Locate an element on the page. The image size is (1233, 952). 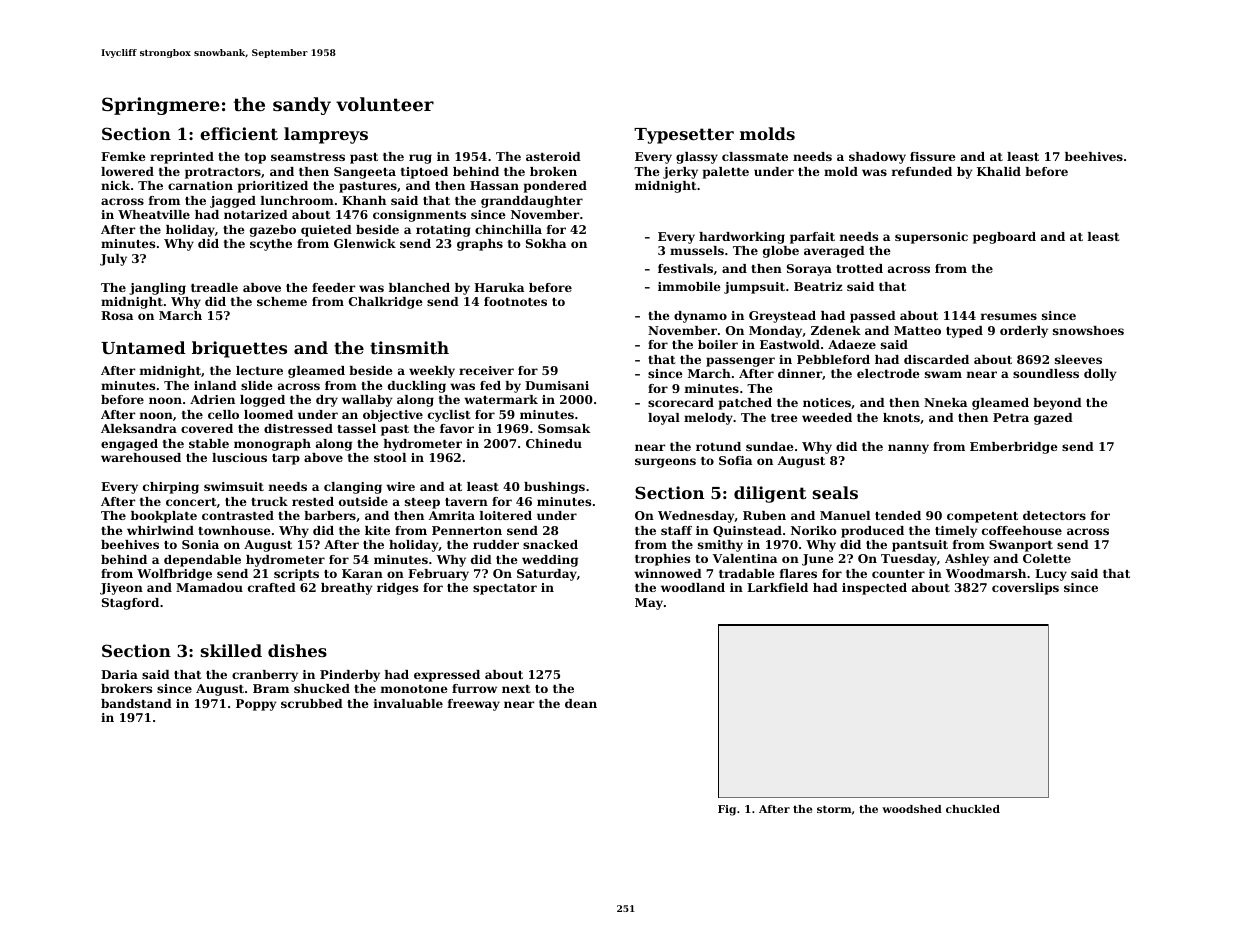
chuckled is located at coordinates (973, 809).
